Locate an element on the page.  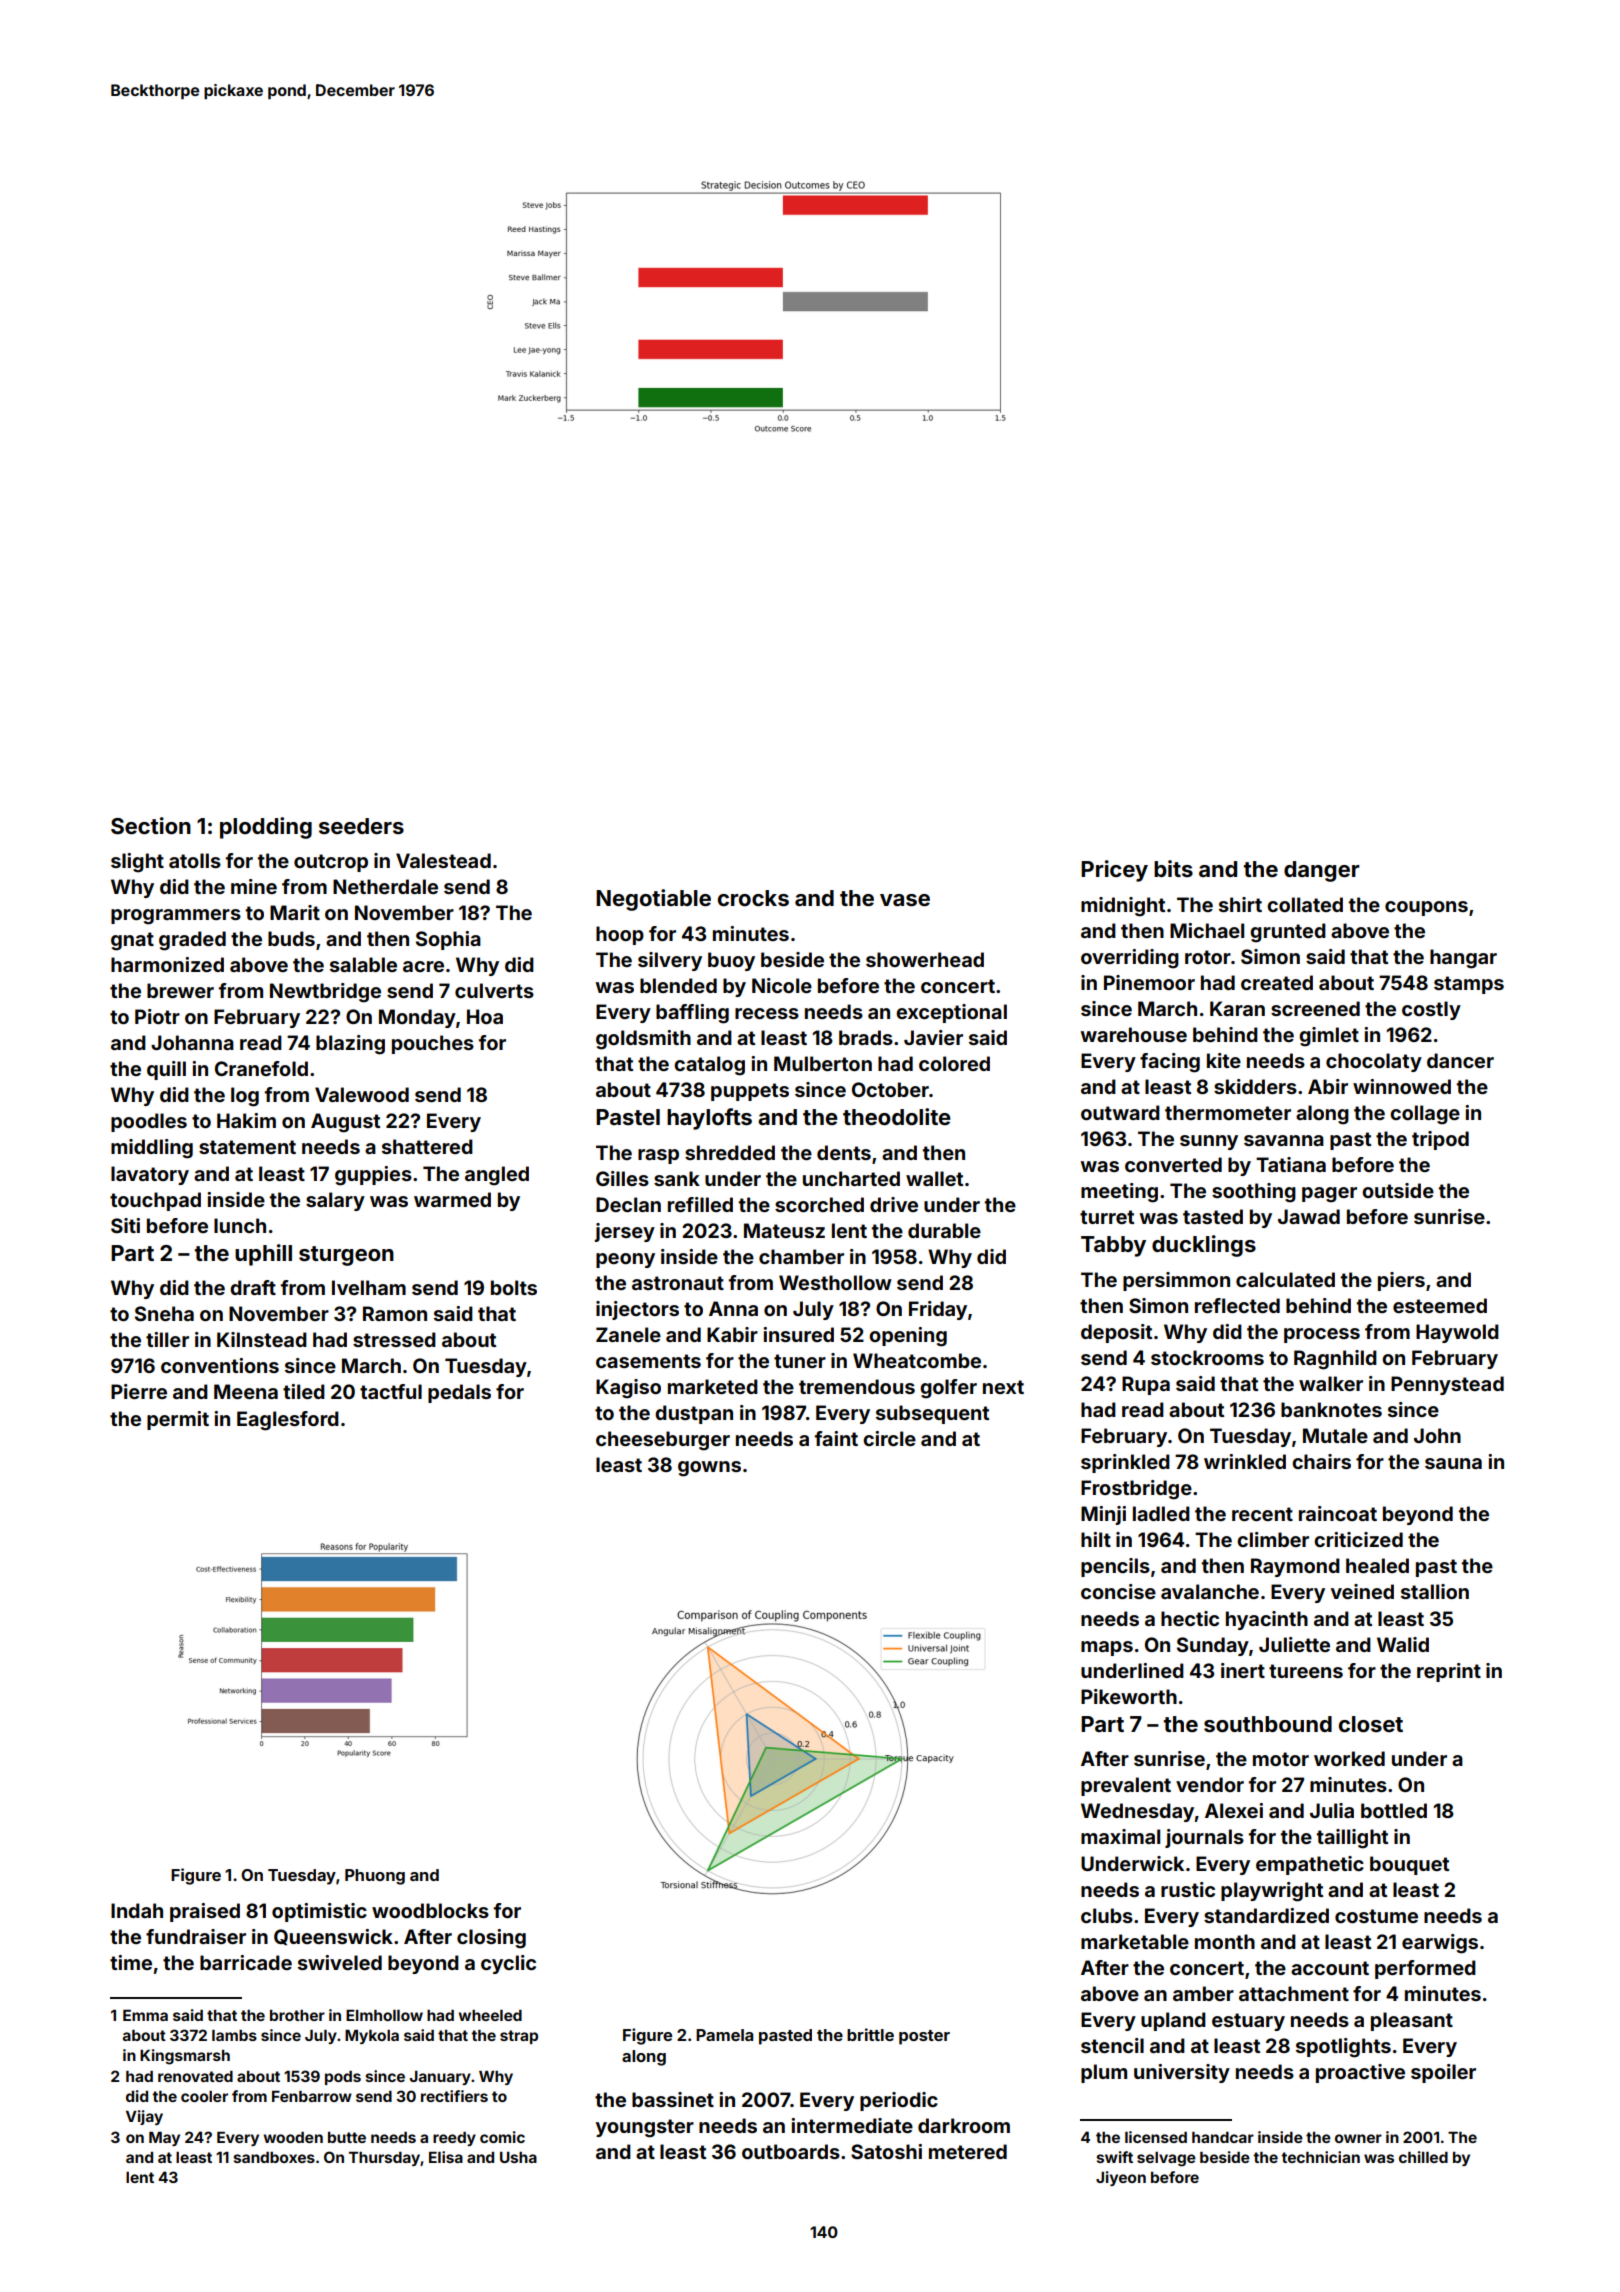
seeders is located at coordinates (361, 826).
